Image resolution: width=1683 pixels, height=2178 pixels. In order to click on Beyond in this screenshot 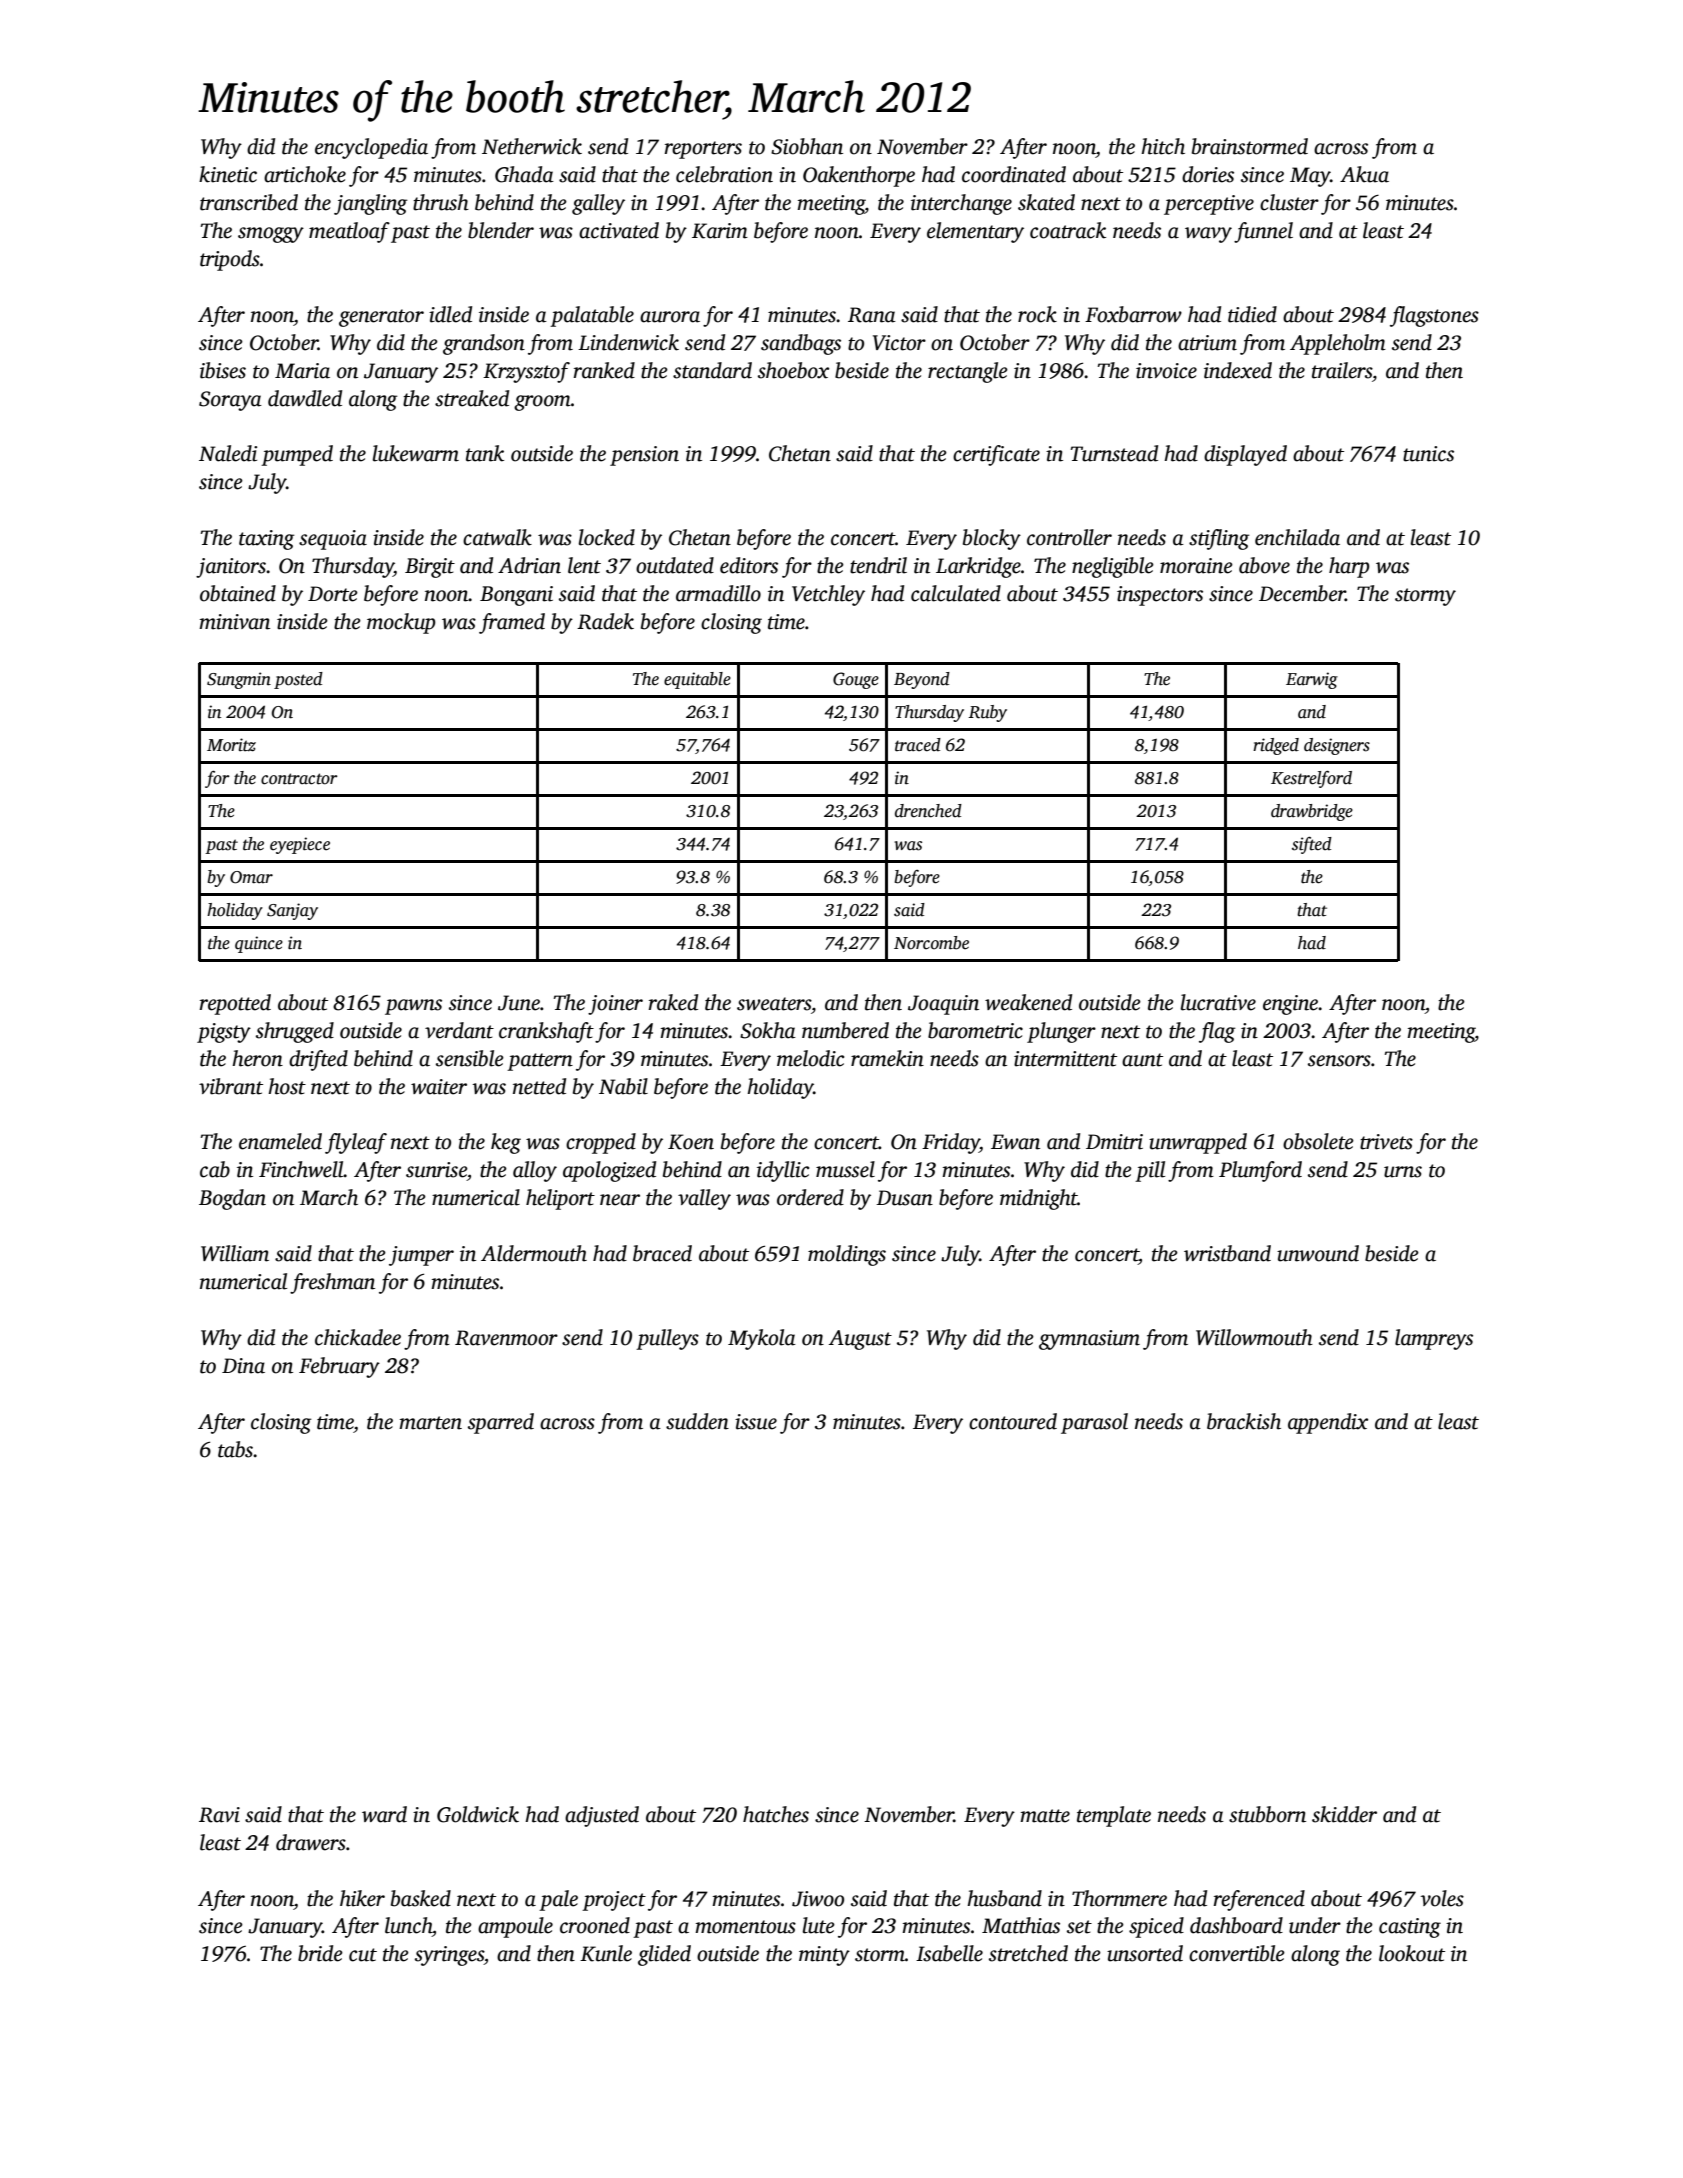, I will do `click(922, 680)`.
